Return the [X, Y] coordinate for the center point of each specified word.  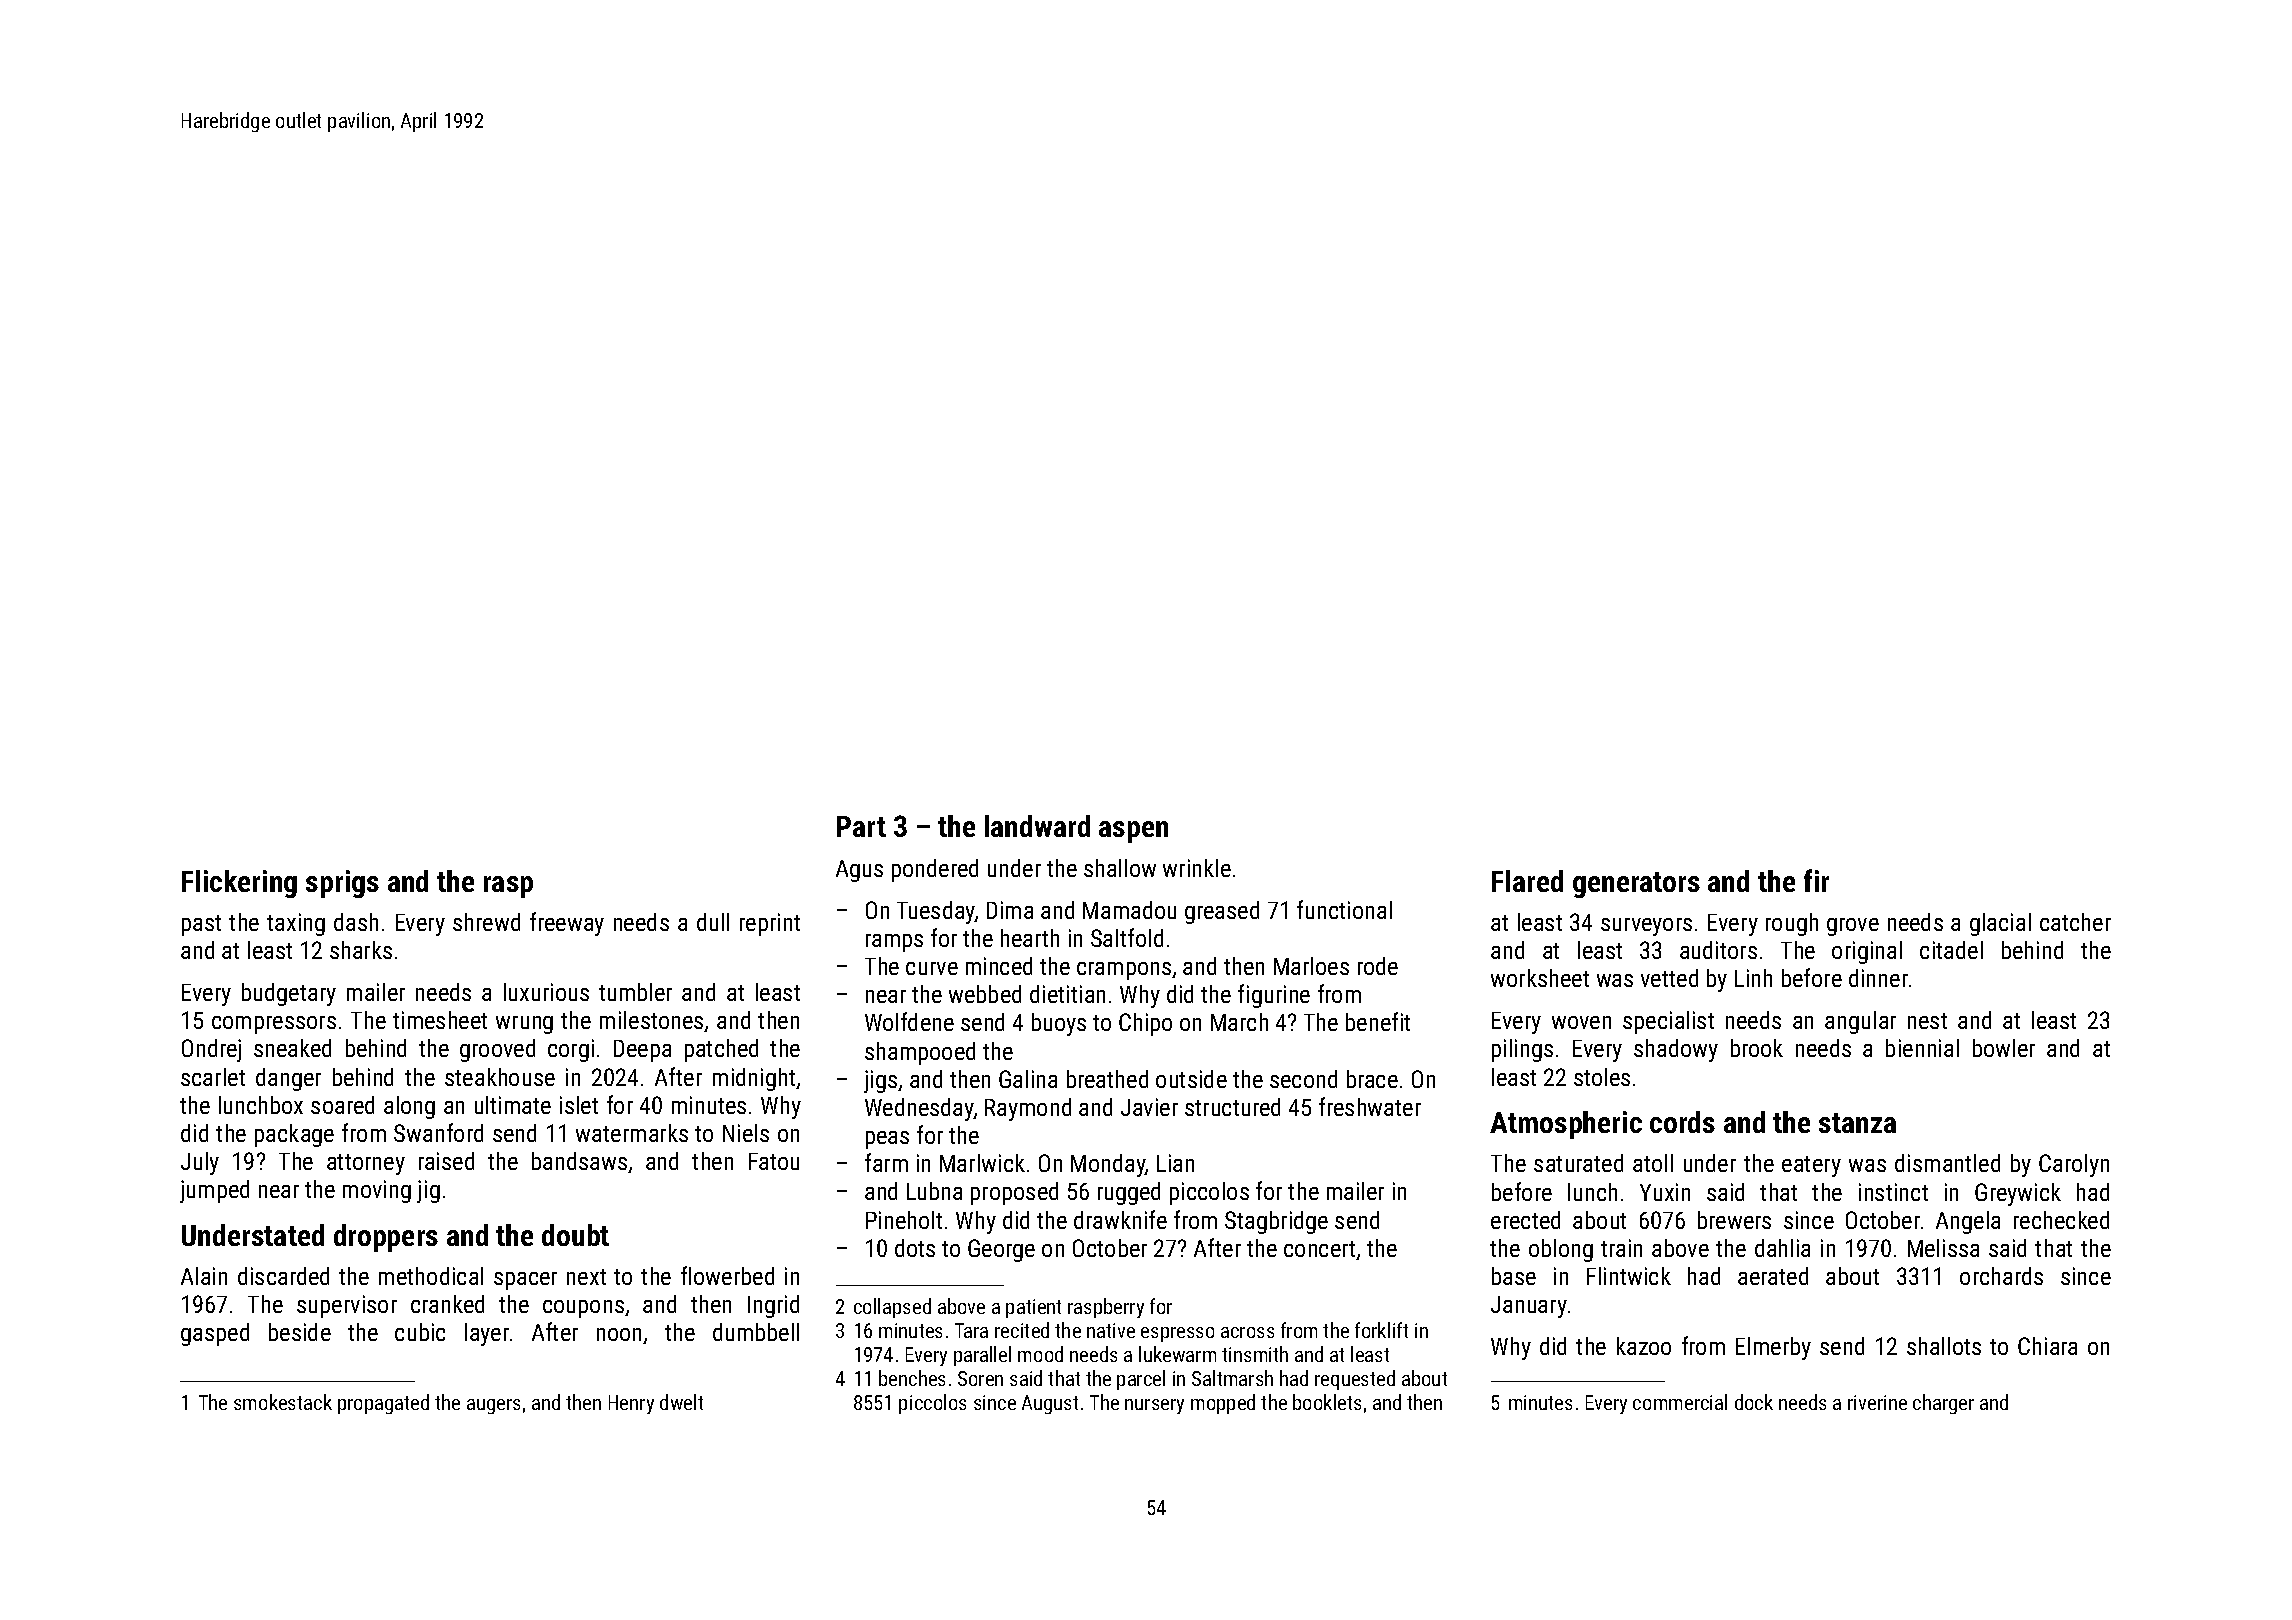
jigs [880, 1081]
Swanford [438, 1132]
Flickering [239, 884]
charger [1943, 1404]
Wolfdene [909, 1021]
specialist [1668, 1022]
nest [1927, 1021]
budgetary [289, 994]
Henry [631, 1404]
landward [1037, 826]
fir [1816, 880]
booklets [1327, 1402]
